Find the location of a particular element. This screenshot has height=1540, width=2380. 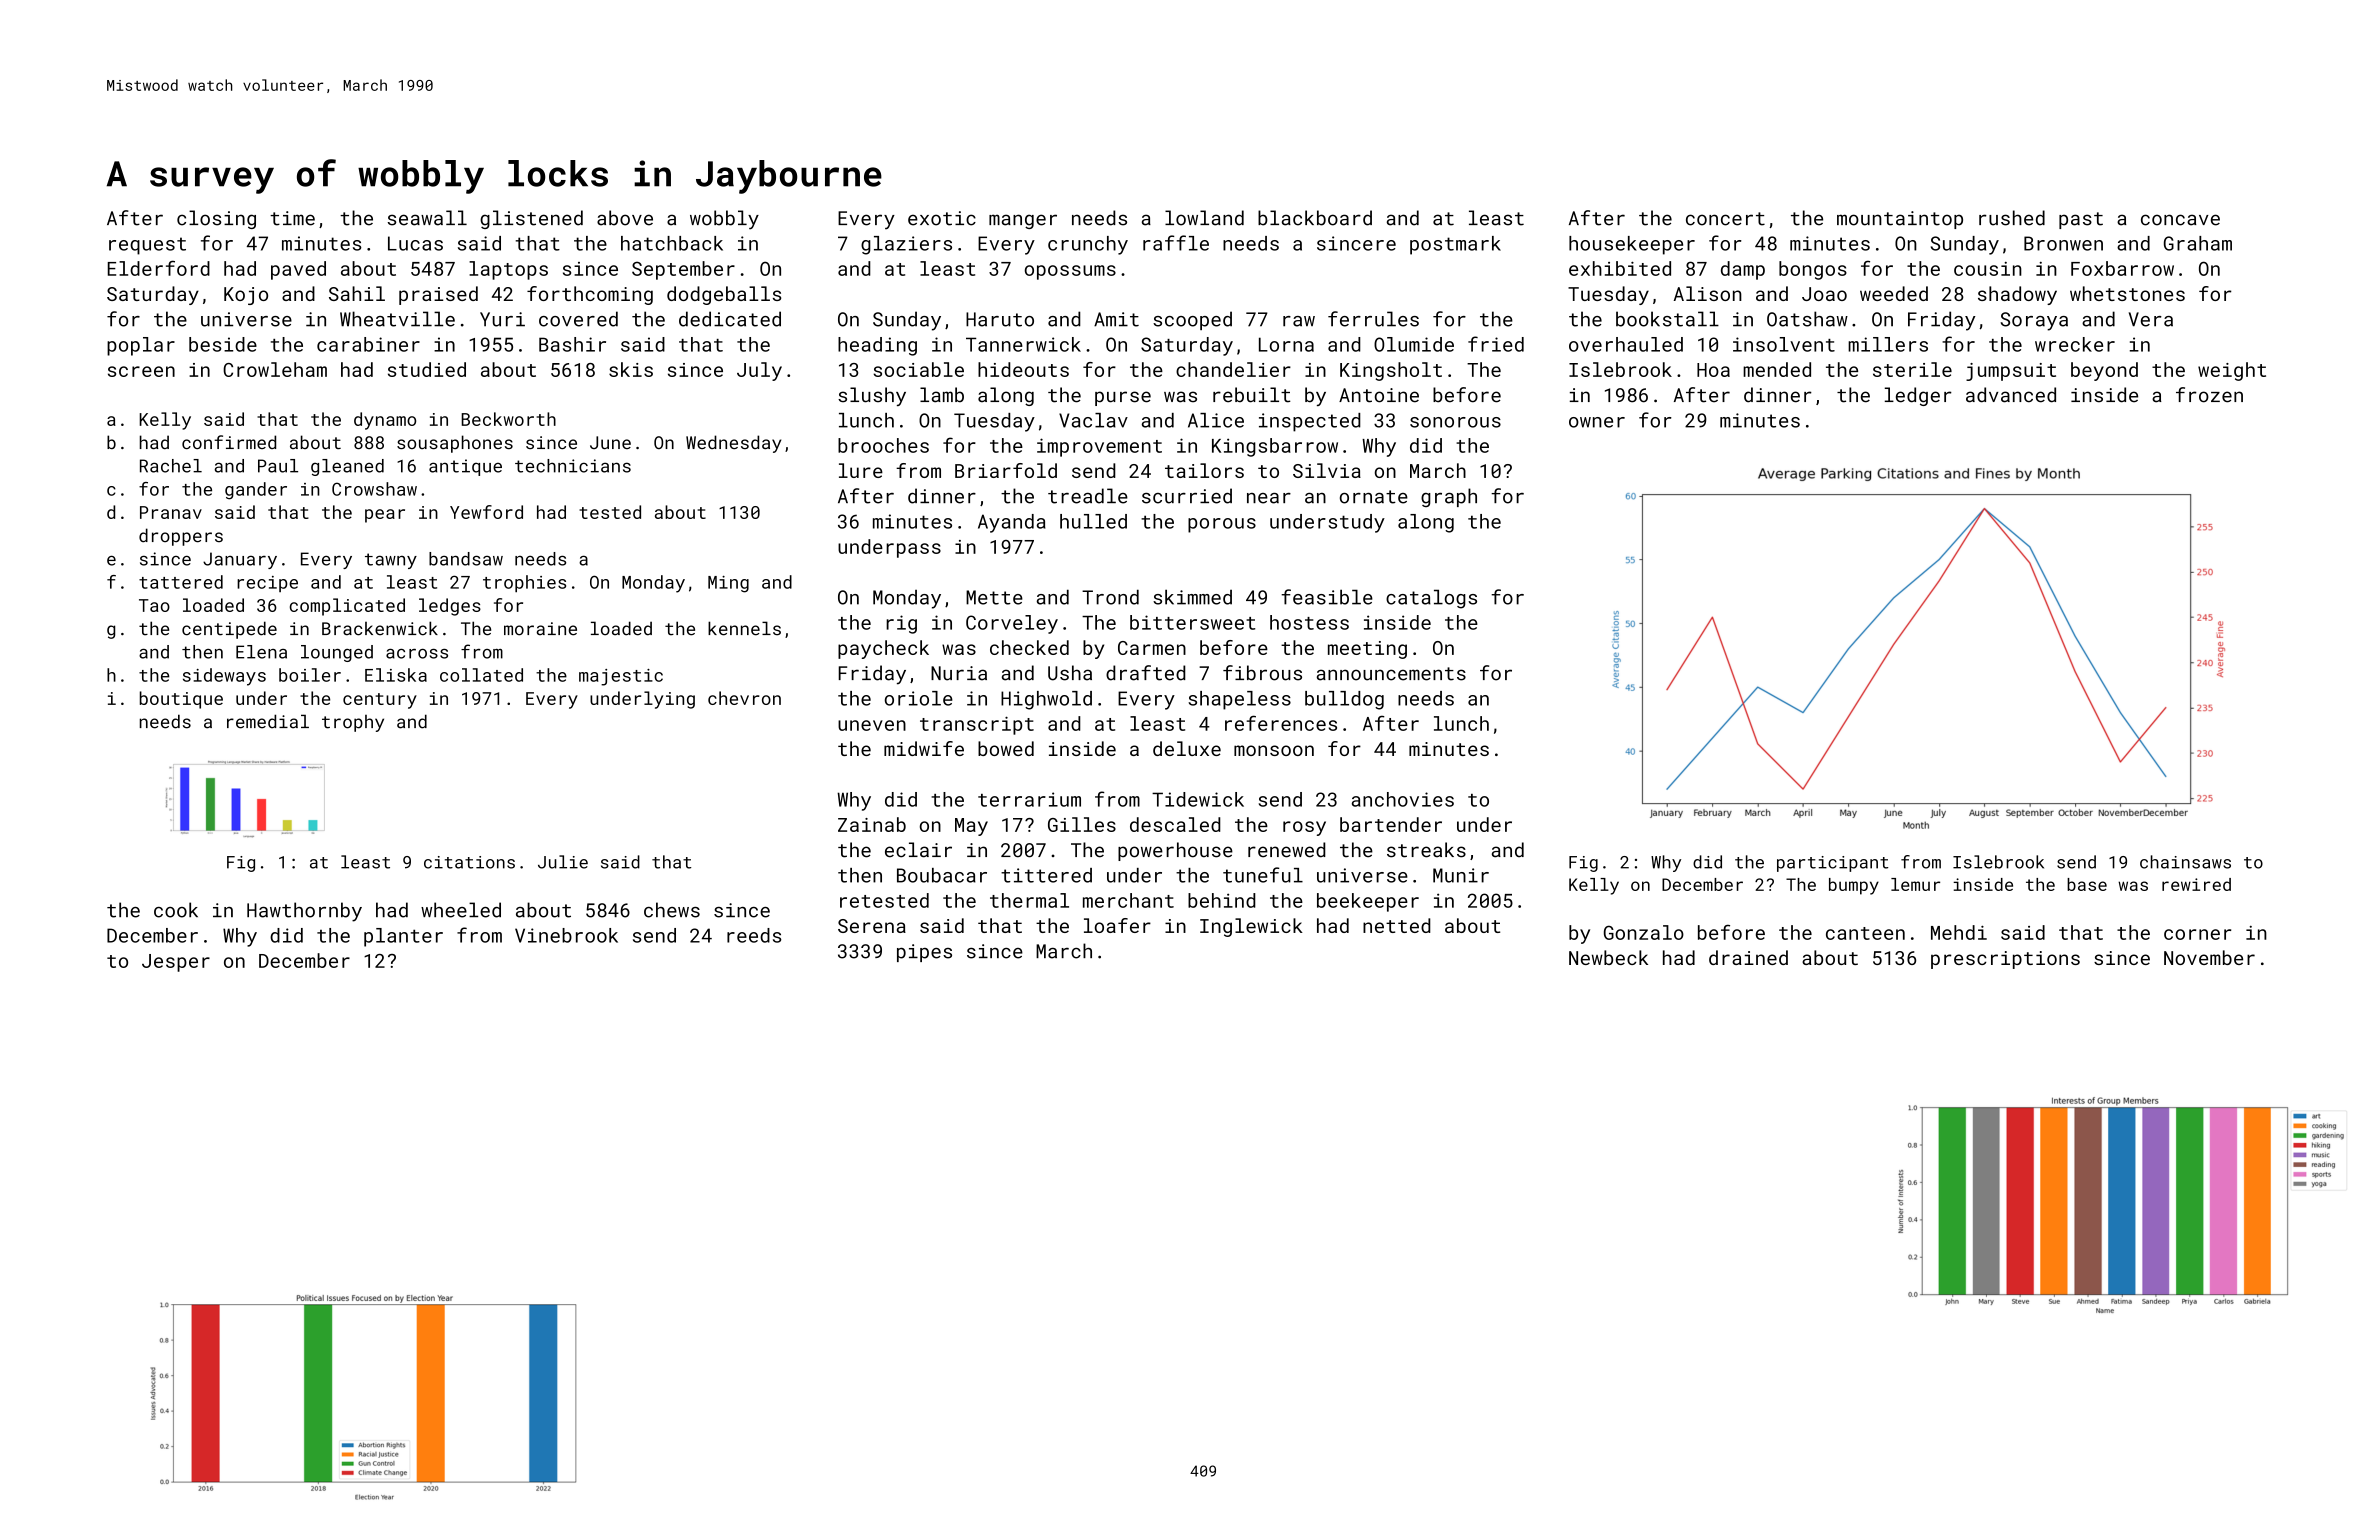

Vaclav is located at coordinates (1093, 420).
